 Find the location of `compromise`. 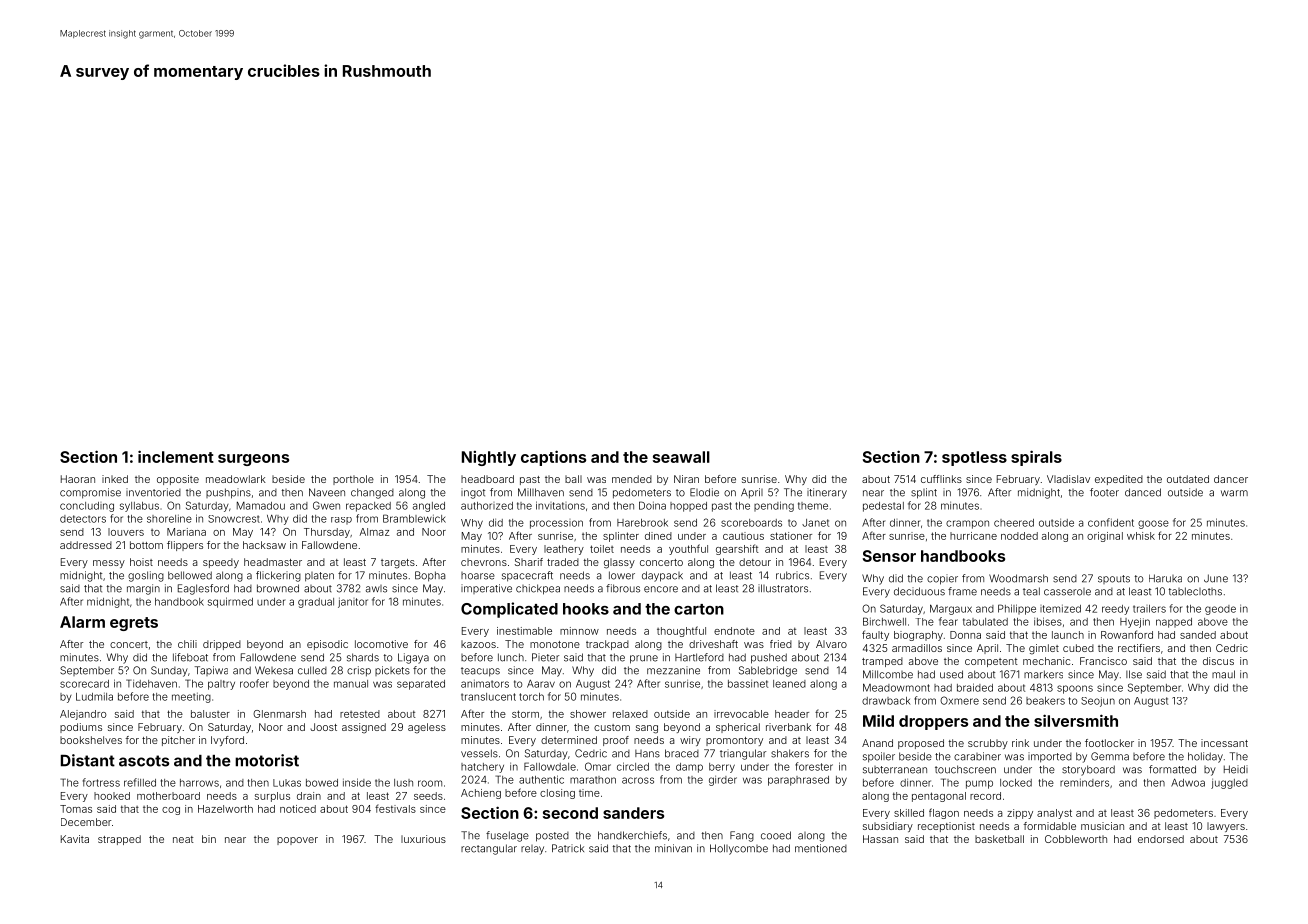

compromise is located at coordinates (90, 493).
